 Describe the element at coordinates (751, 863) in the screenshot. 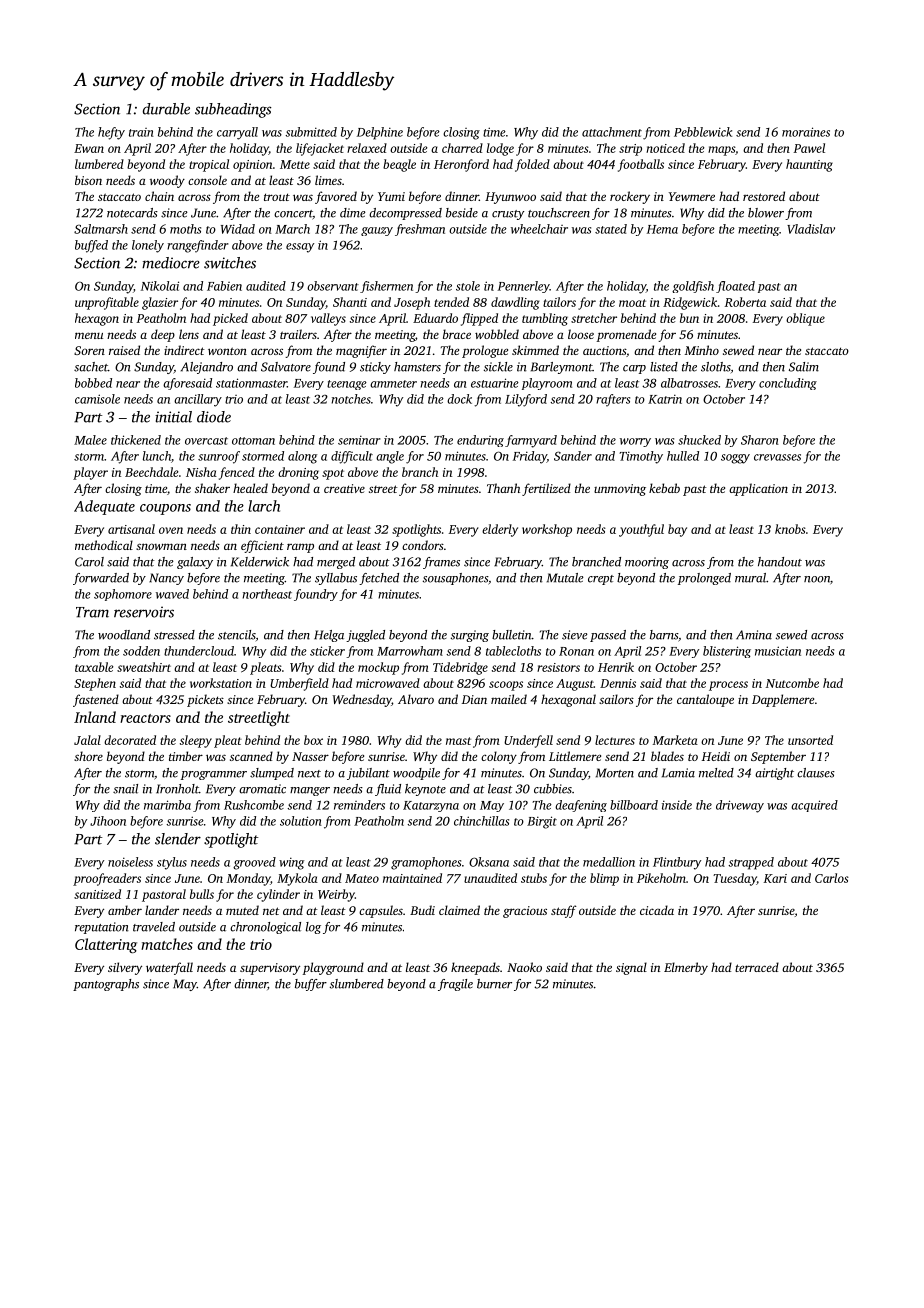

I see `strapped` at that location.
